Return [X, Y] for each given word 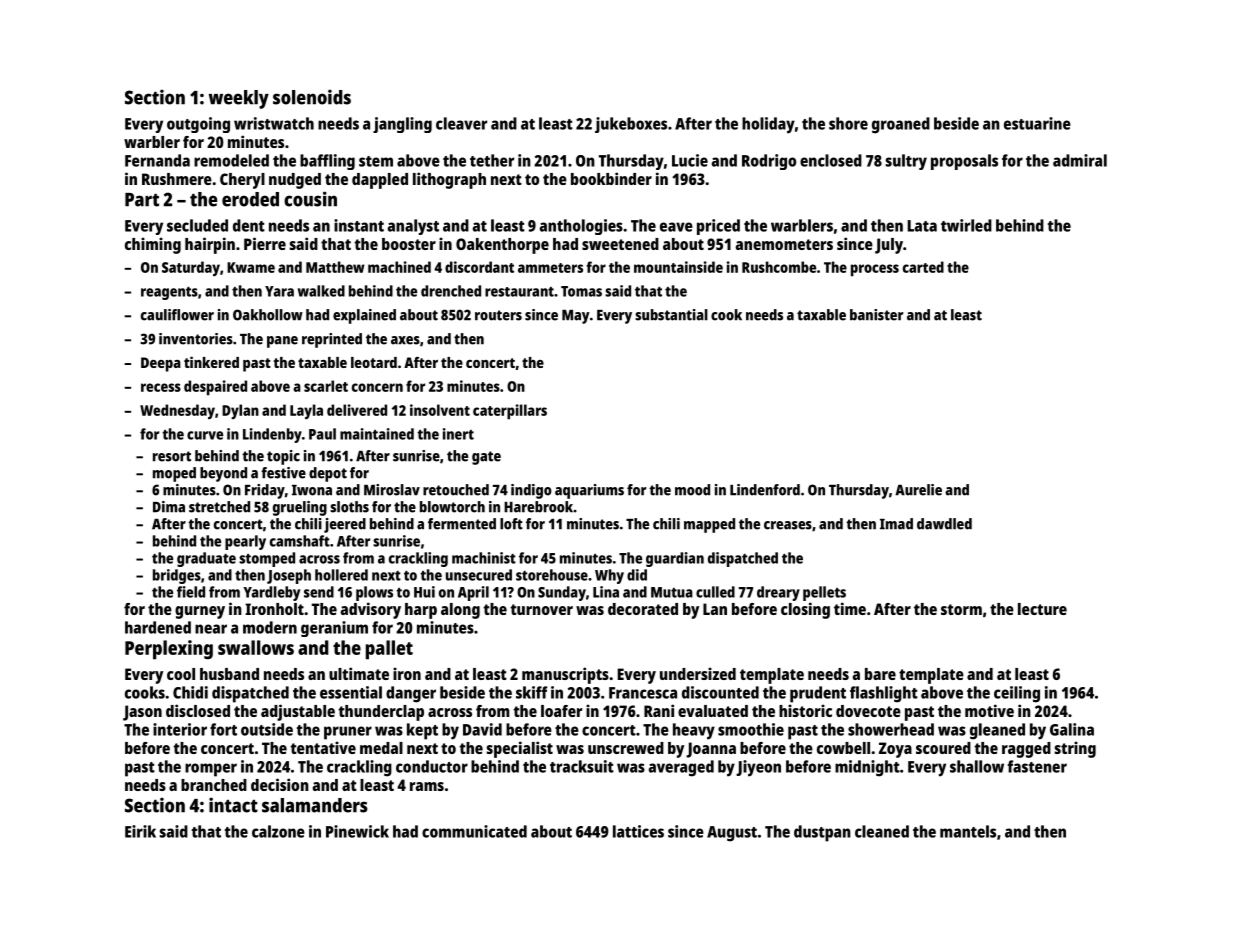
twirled [966, 225]
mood [692, 490]
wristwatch [274, 123]
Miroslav [392, 490]
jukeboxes [631, 125]
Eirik [140, 831]
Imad [896, 524]
